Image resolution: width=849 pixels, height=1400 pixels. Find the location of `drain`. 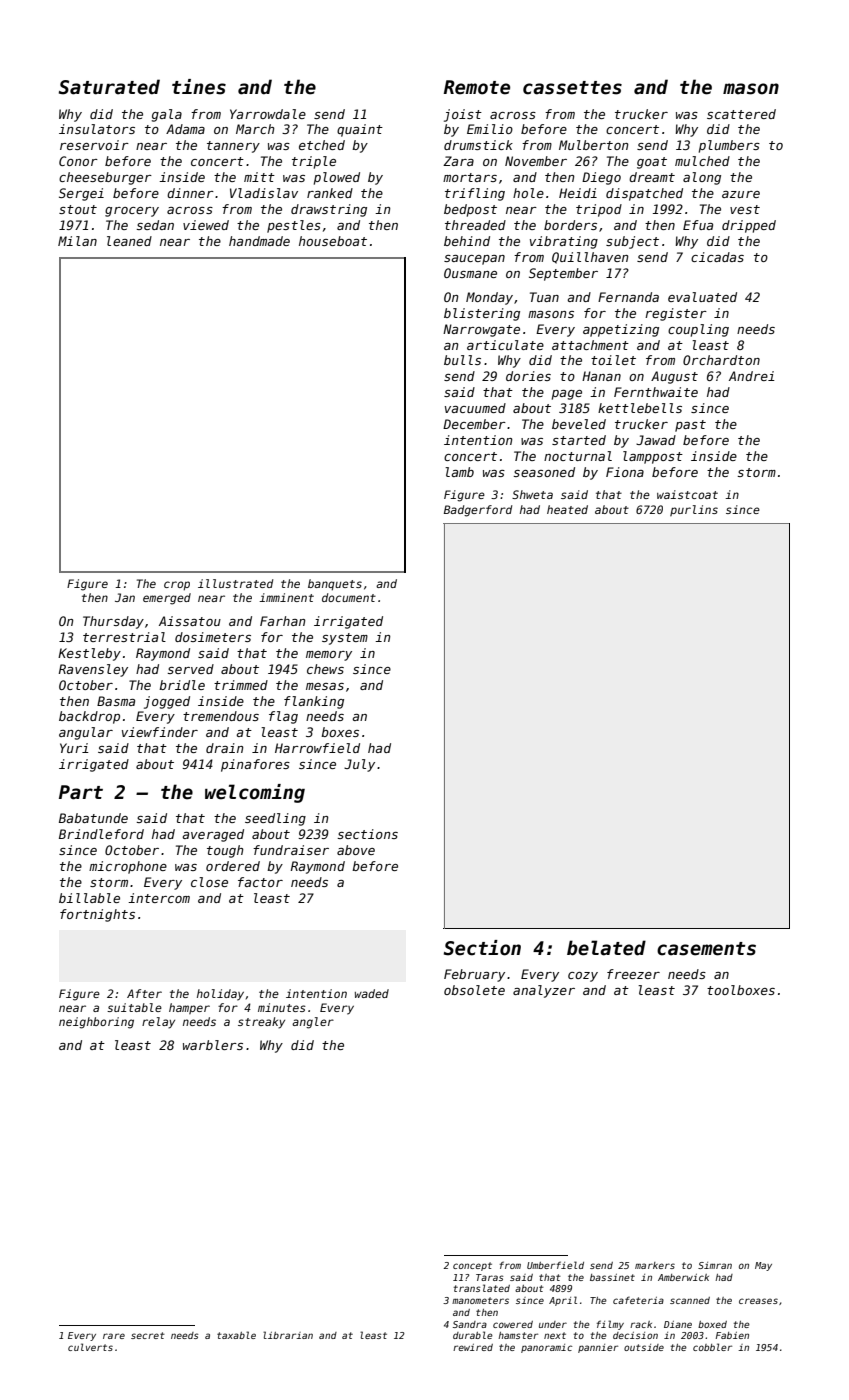

drain is located at coordinates (225, 748).
